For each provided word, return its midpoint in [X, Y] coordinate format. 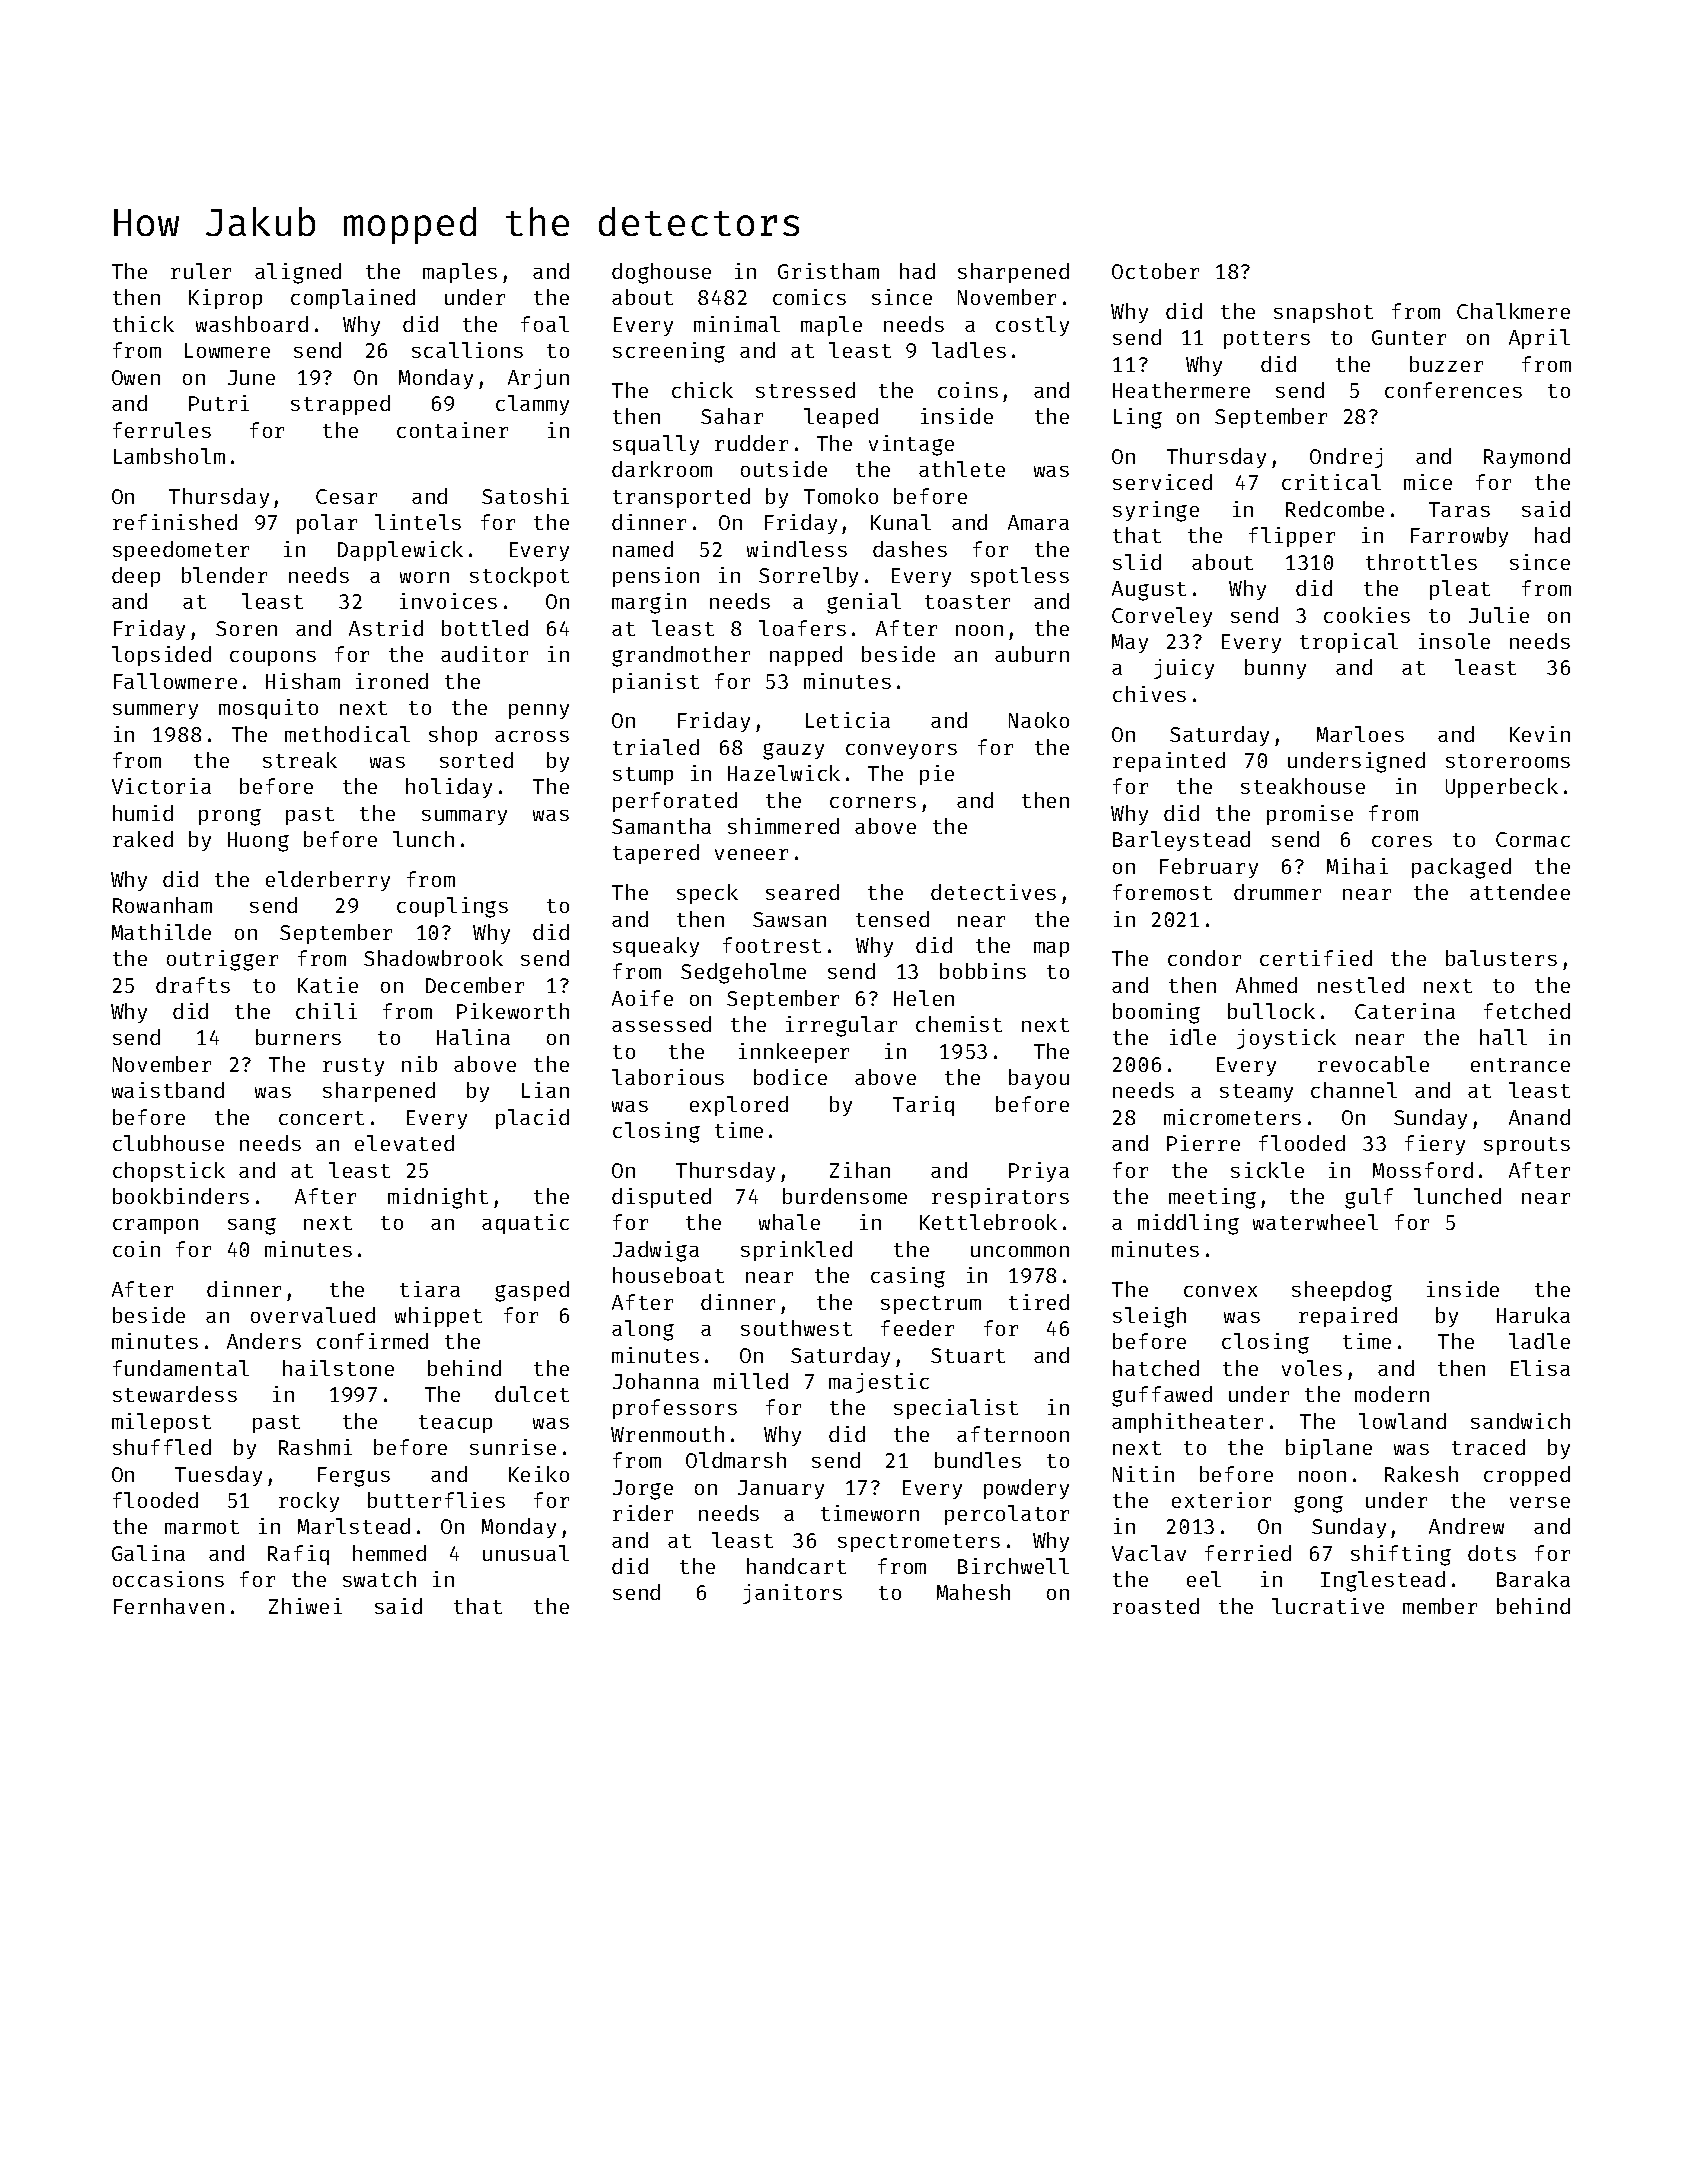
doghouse [661, 273]
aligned [298, 273]
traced [1488, 1447]
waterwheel [1315, 1222]
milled [751, 1381]
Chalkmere [1513, 311]
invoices [448, 601]
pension [656, 577]
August [1149, 591]
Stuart [968, 1355]
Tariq [923, 1106]
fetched [1527, 1011]
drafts [193, 985]
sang [252, 1226]
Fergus [354, 1477]
